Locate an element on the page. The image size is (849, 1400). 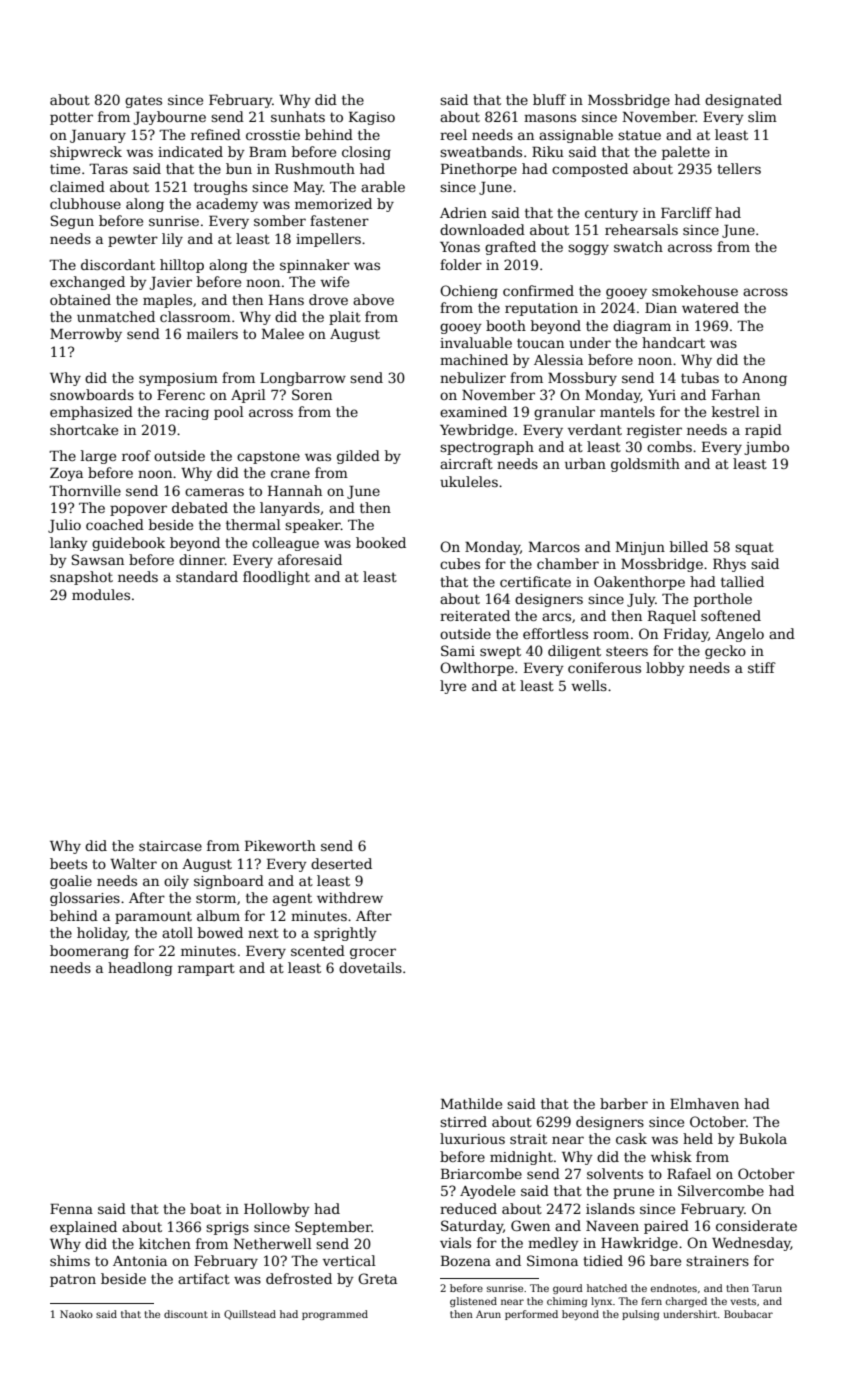
designated is located at coordinates (743, 101).
